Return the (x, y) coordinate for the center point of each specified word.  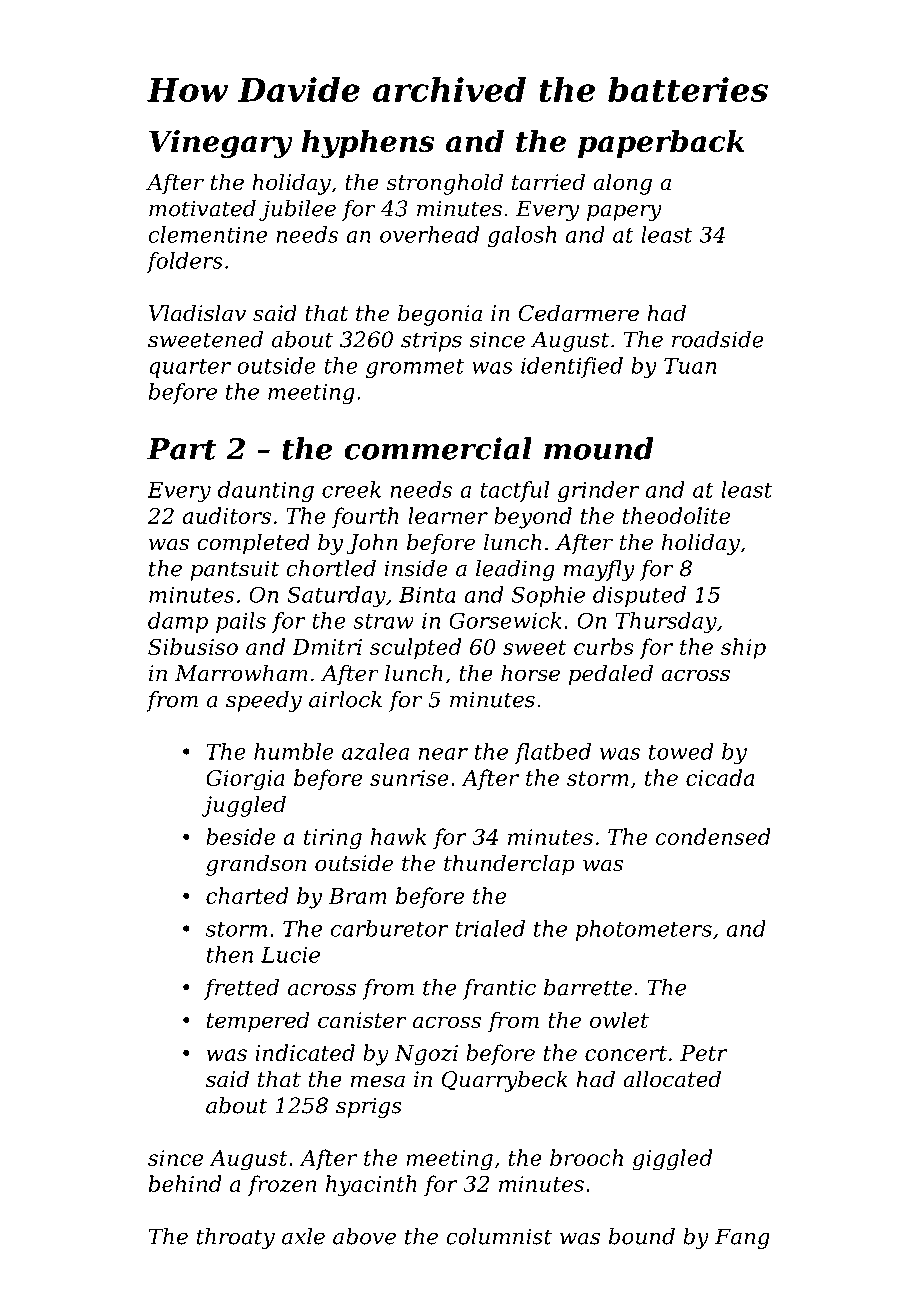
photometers (644, 930)
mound (599, 448)
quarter (190, 368)
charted (247, 895)
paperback (661, 144)
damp (178, 622)
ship (743, 648)
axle (303, 1236)
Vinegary (221, 144)
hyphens (368, 144)
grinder (598, 491)
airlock (345, 699)
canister (362, 1020)
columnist (499, 1236)
